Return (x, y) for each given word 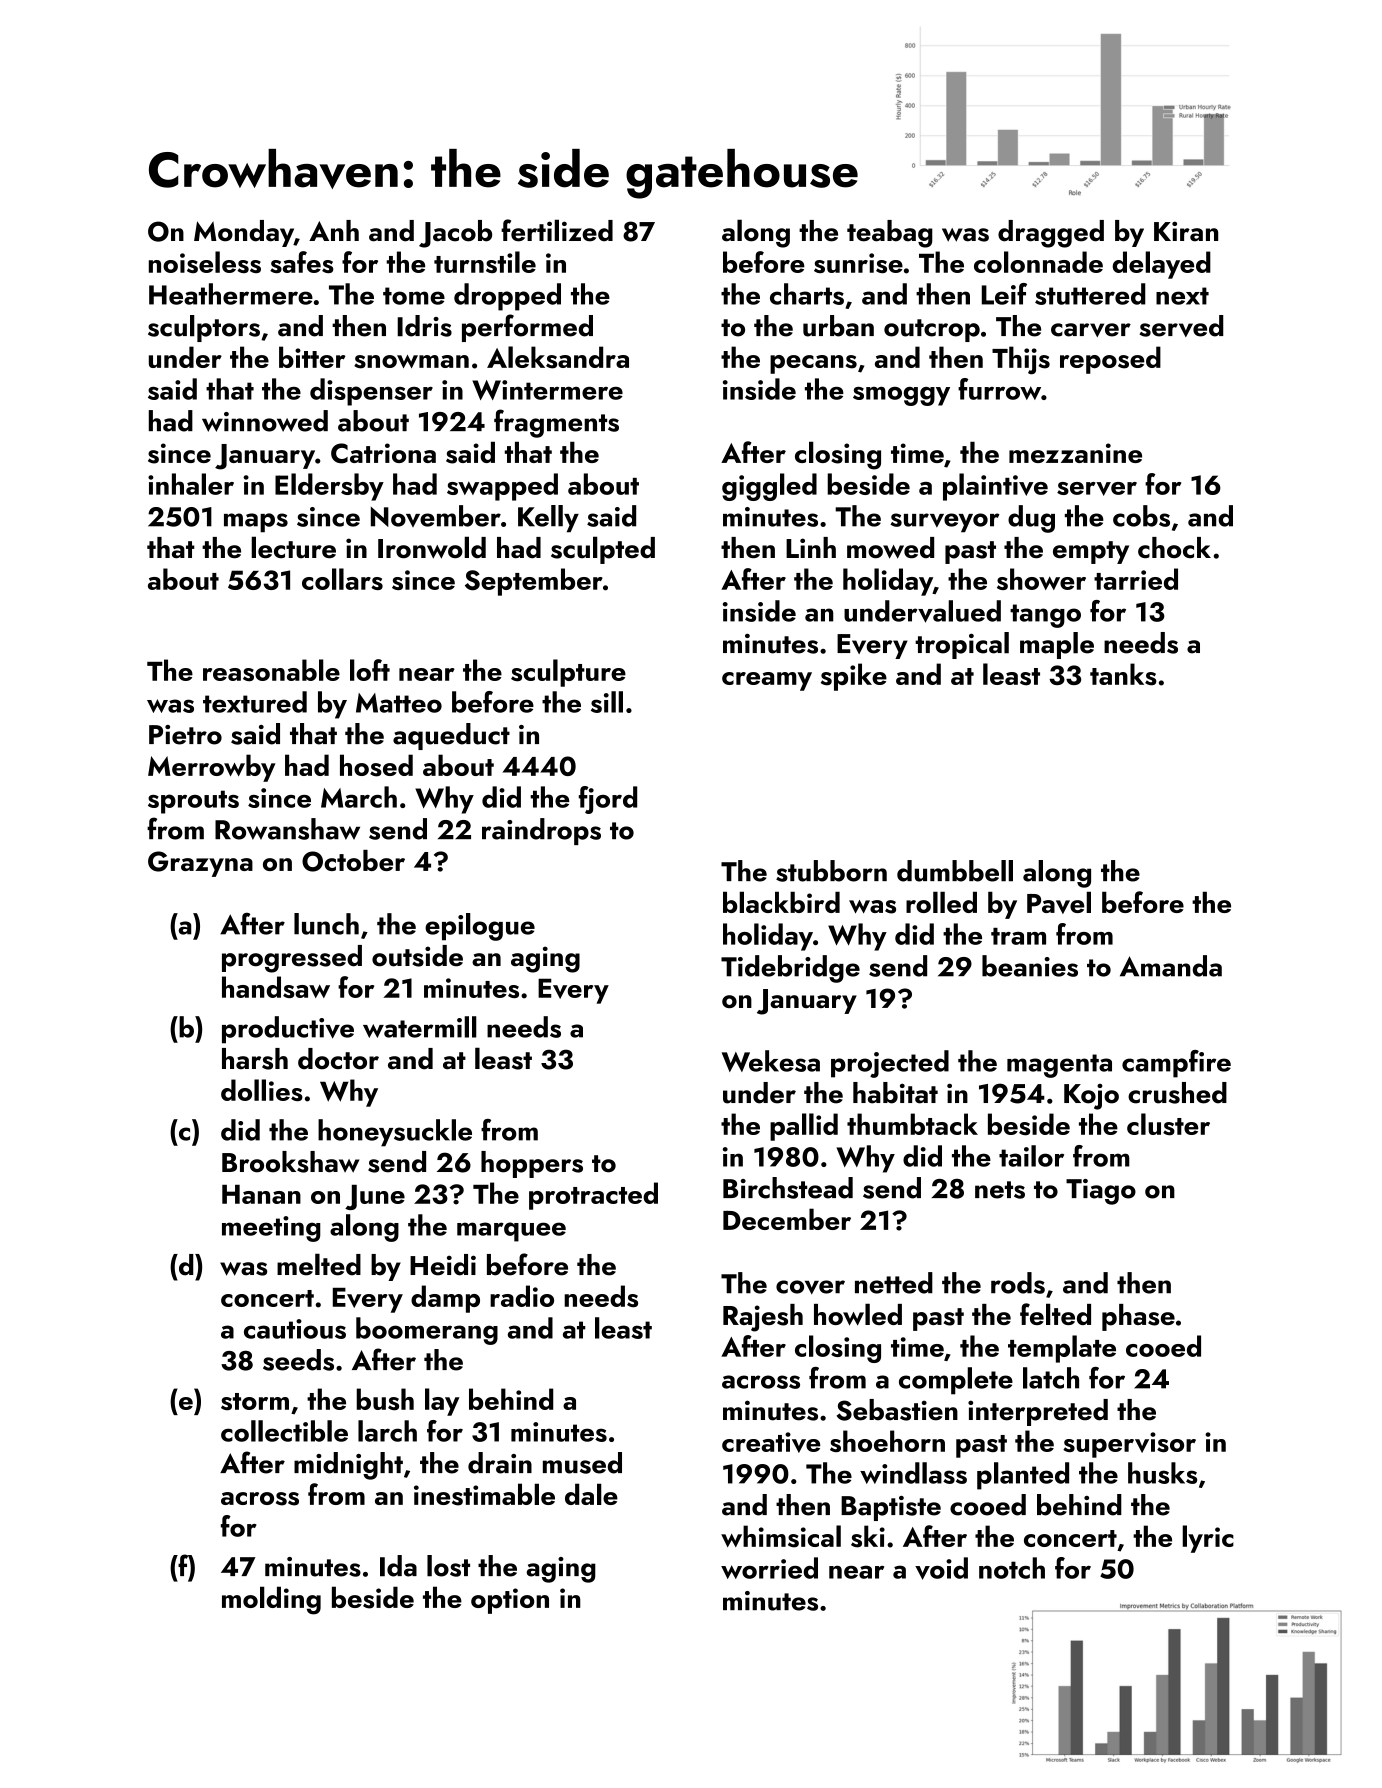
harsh (255, 1059)
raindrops (541, 831)
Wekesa (771, 1061)
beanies (1030, 966)
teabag (890, 234)
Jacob (455, 234)
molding (271, 1600)
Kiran (1186, 231)
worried (769, 1568)
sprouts (193, 802)
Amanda (1171, 966)
